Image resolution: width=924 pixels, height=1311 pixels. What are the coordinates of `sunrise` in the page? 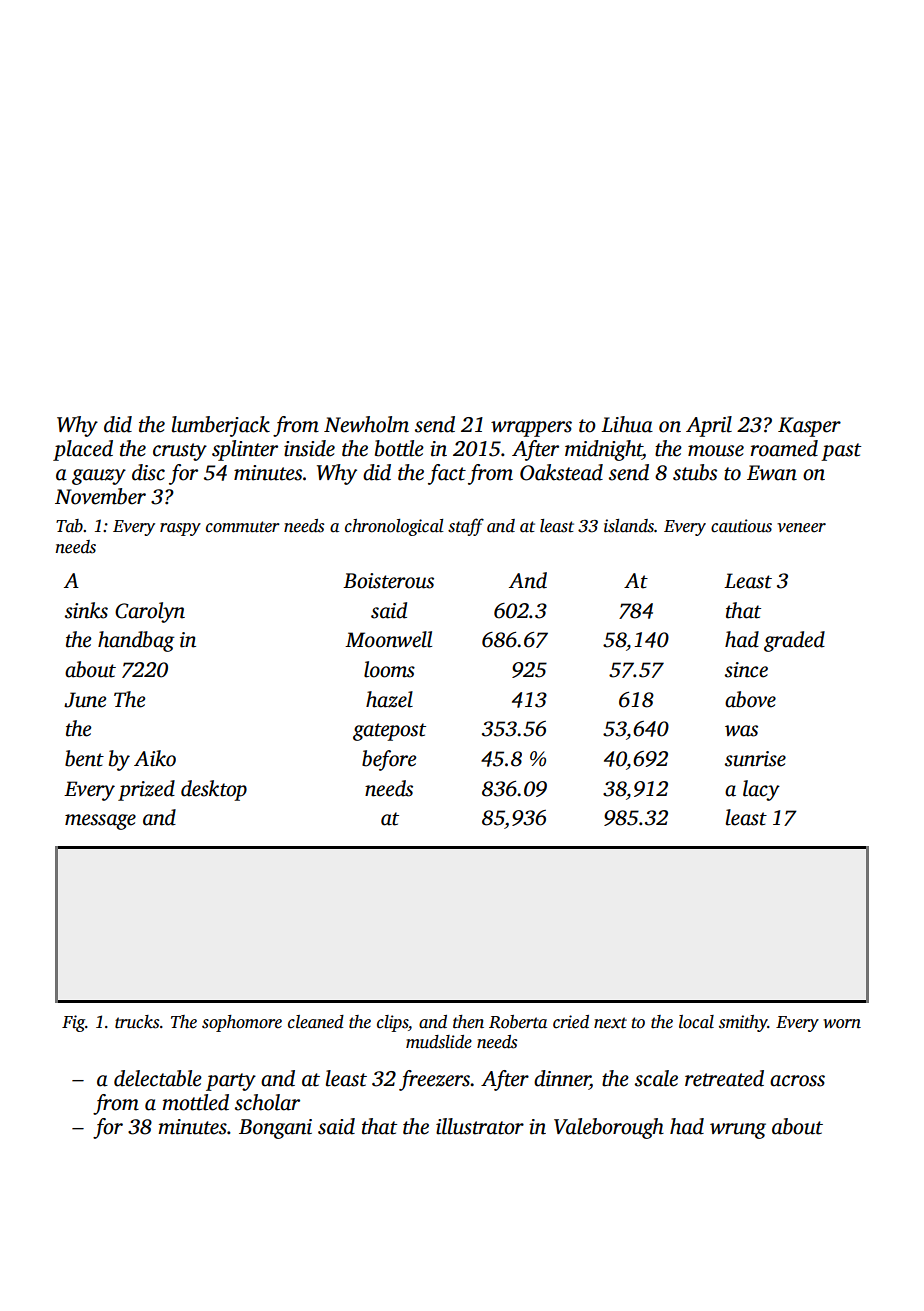 It's located at (755, 759).
